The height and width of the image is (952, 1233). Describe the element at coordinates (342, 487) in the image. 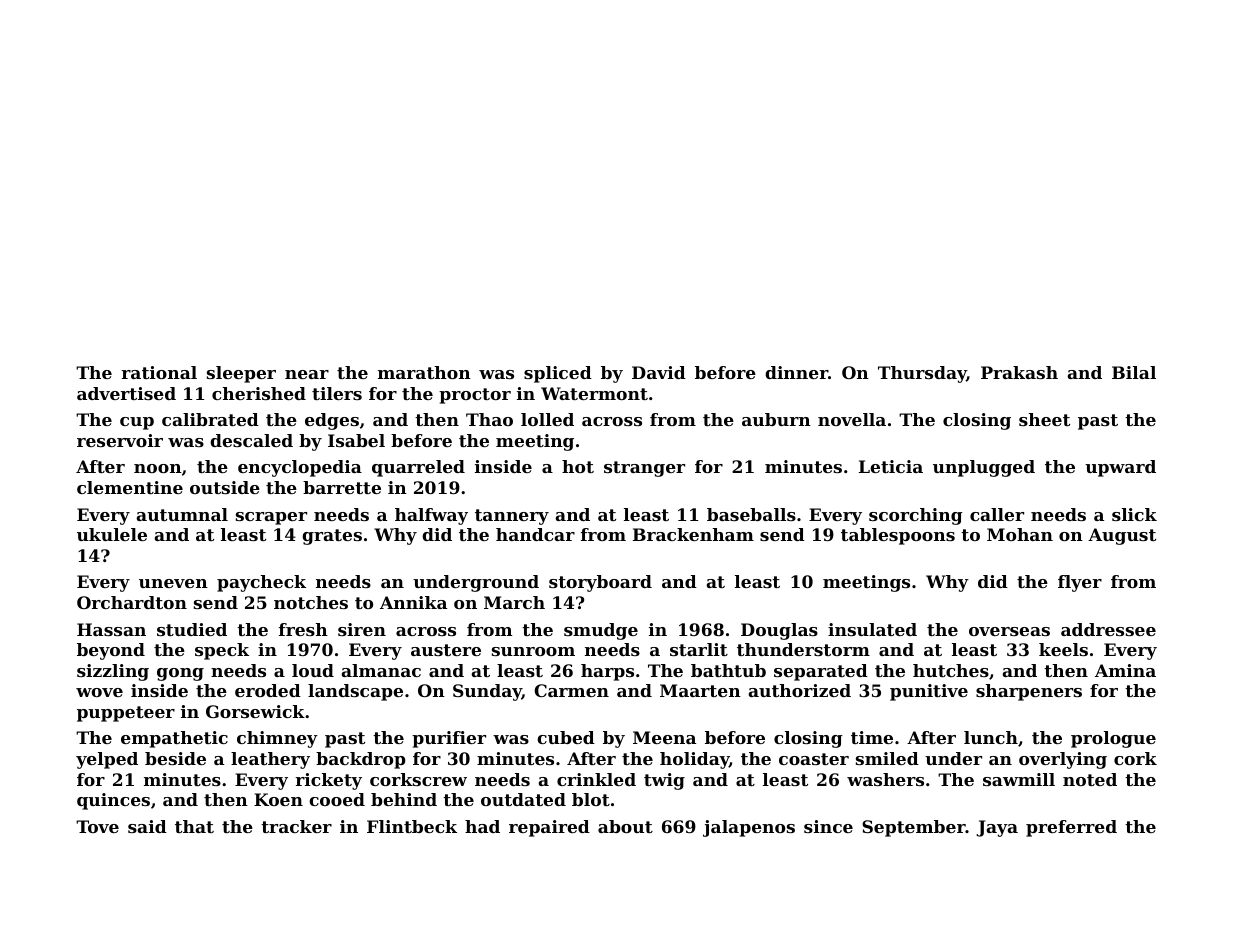

I see `barrette` at that location.
